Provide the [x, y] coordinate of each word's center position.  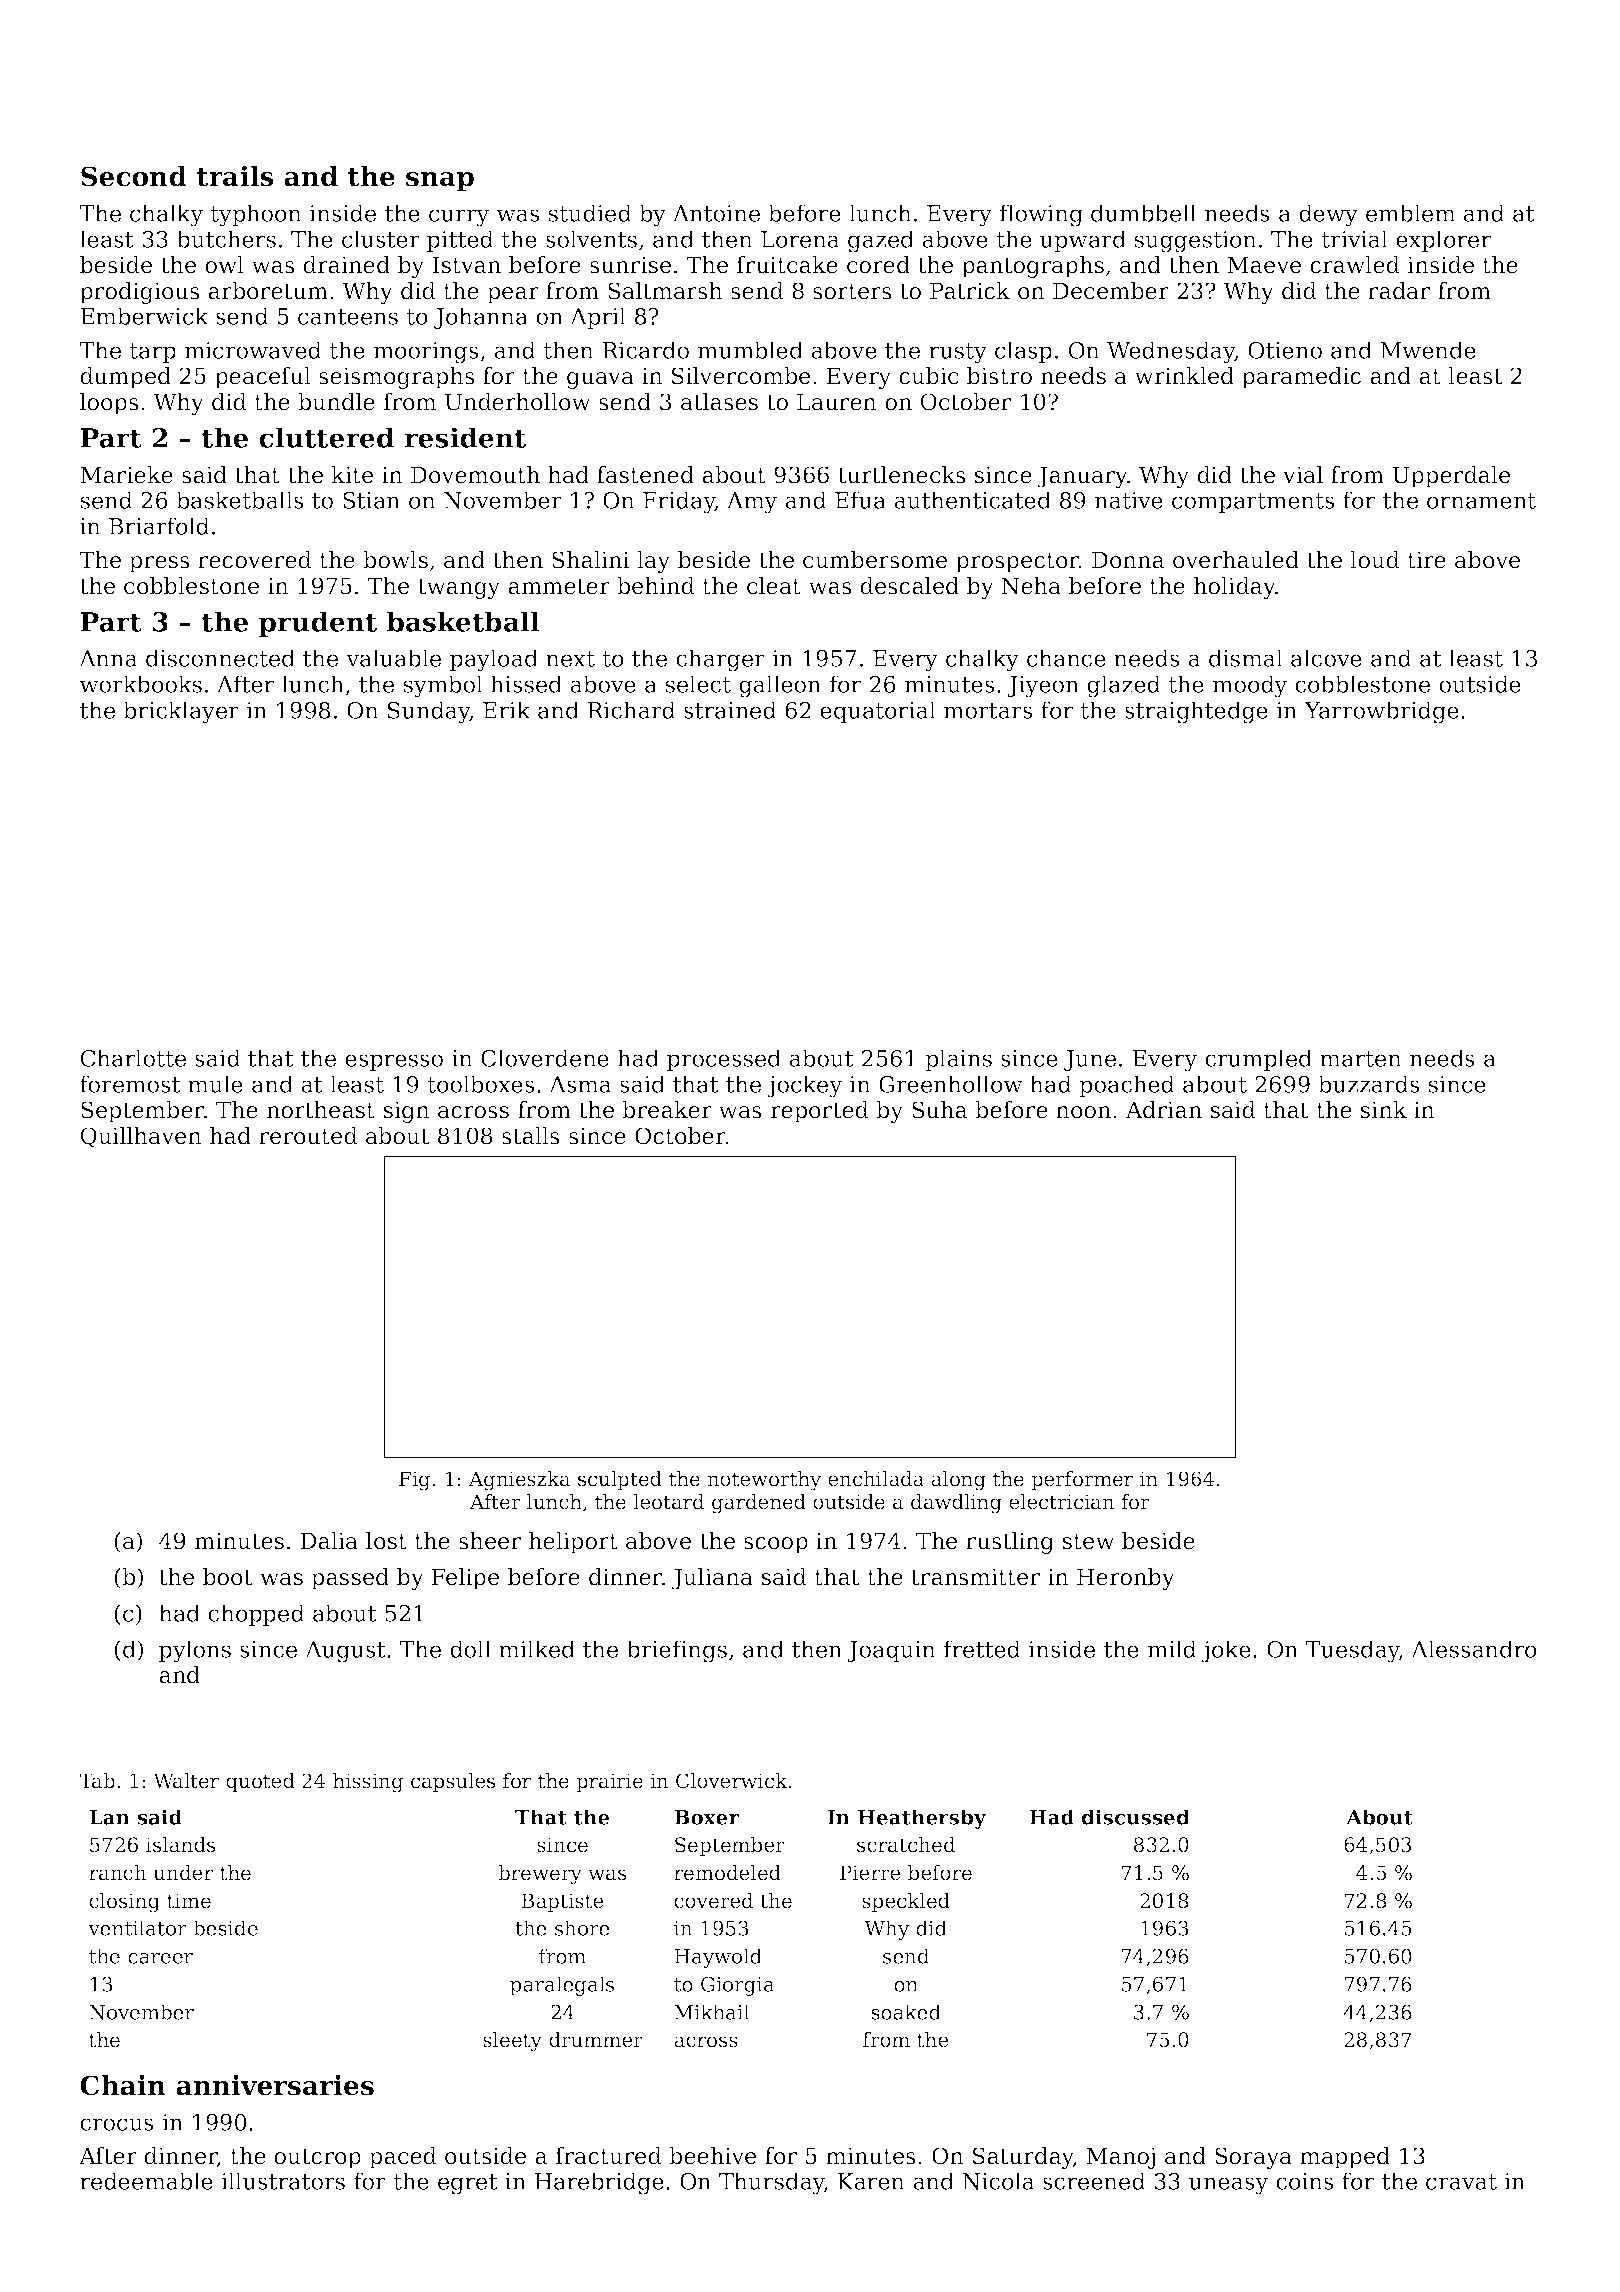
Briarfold [159, 526]
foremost [130, 1084]
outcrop [317, 2158]
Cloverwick [731, 1781]
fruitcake [787, 265]
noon [1083, 1112]
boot [228, 1577]
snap [440, 182]
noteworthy [764, 1481]
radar [1399, 291]
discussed [1136, 1817]
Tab [97, 1781]
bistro [999, 376]
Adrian [1164, 1110]
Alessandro [1474, 1649]
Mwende [1428, 350]
